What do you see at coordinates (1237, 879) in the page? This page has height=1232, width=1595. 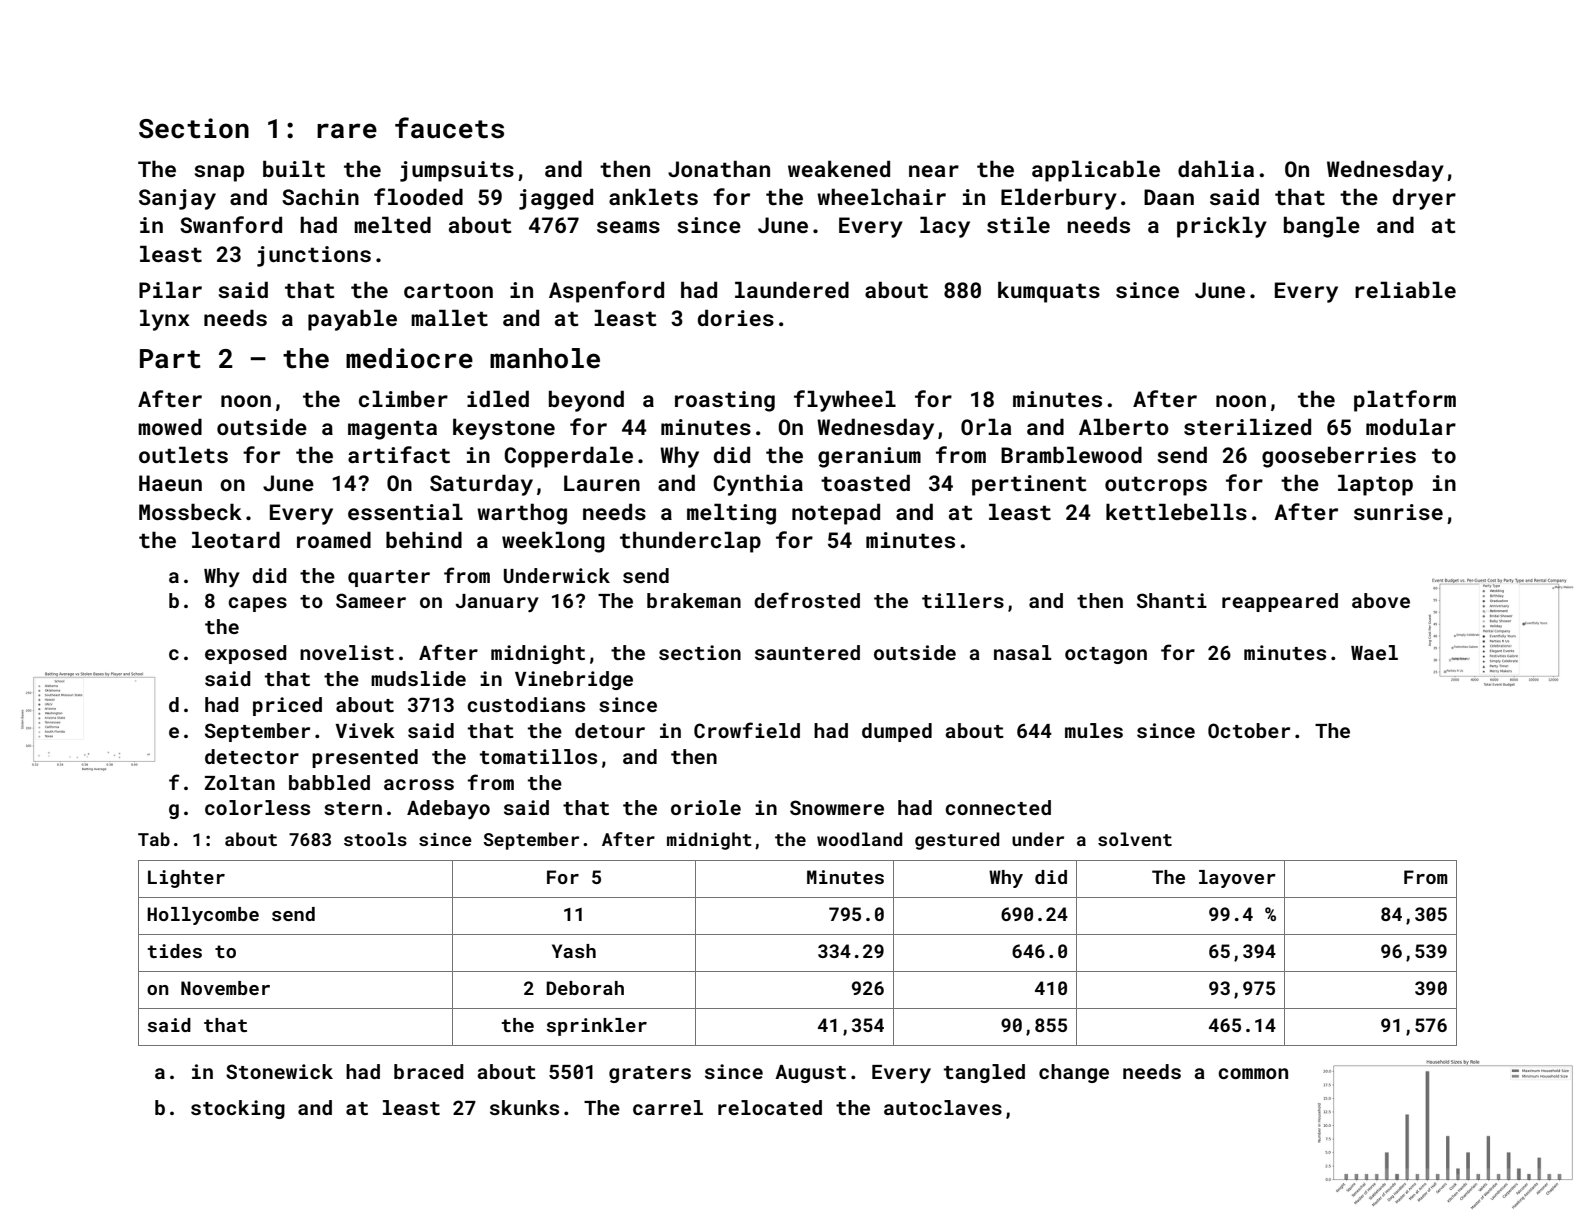 I see `layover` at bounding box center [1237, 879].
